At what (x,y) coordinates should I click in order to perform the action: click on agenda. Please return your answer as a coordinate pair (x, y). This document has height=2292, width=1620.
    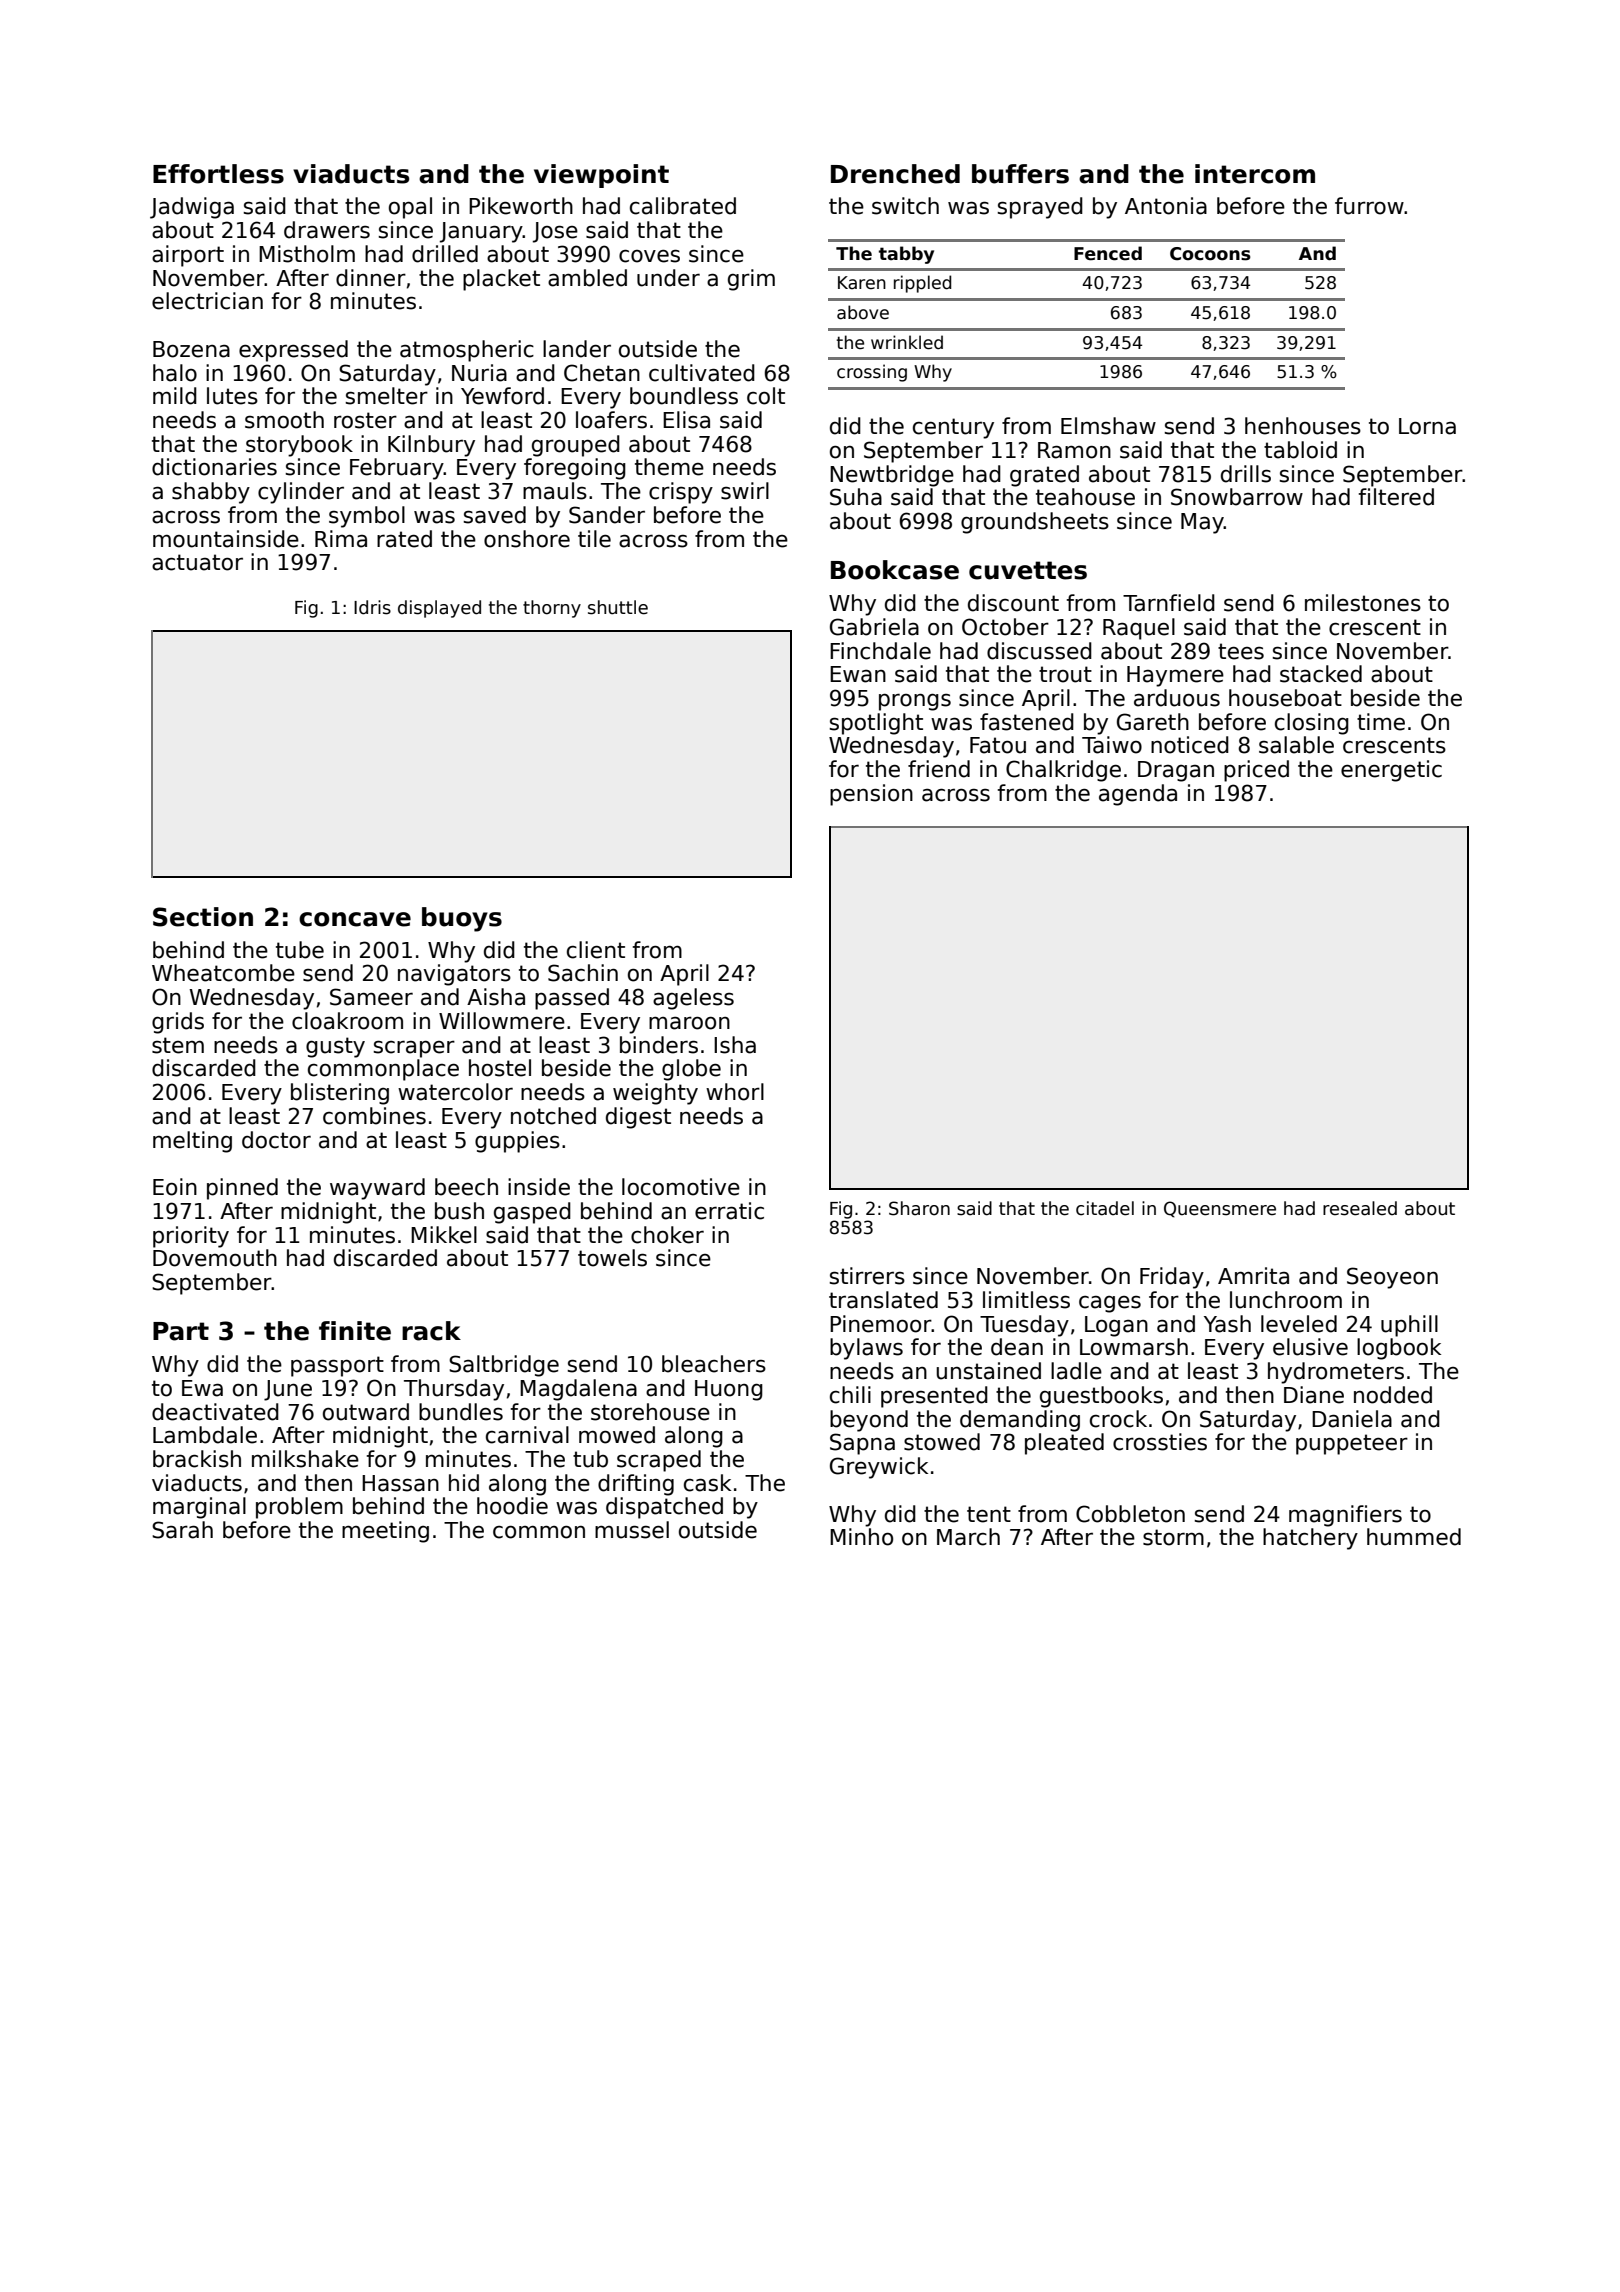
    Looking at the image, I should click on (1138, 795).
